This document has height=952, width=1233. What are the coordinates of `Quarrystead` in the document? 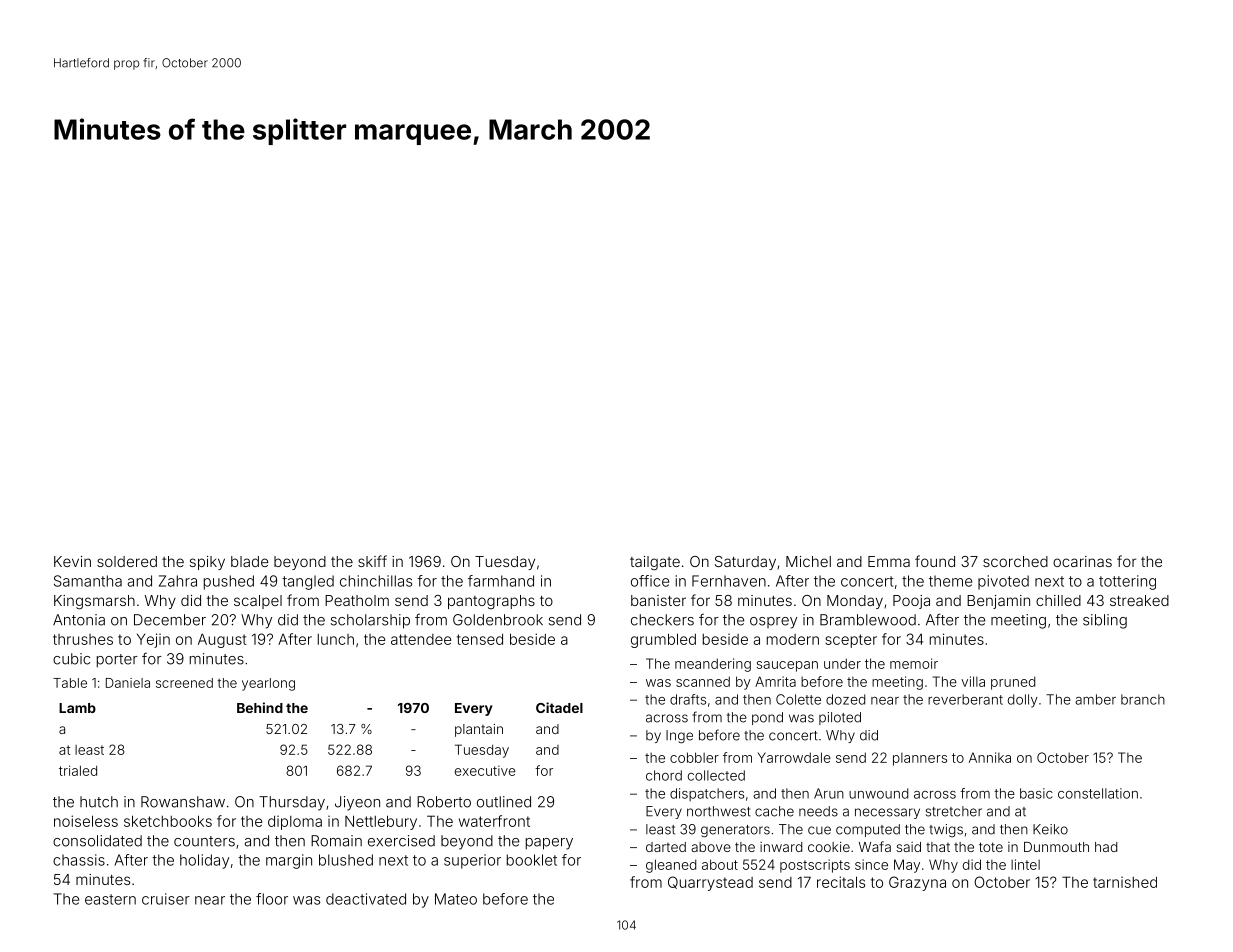 It's located at (710, 883).
